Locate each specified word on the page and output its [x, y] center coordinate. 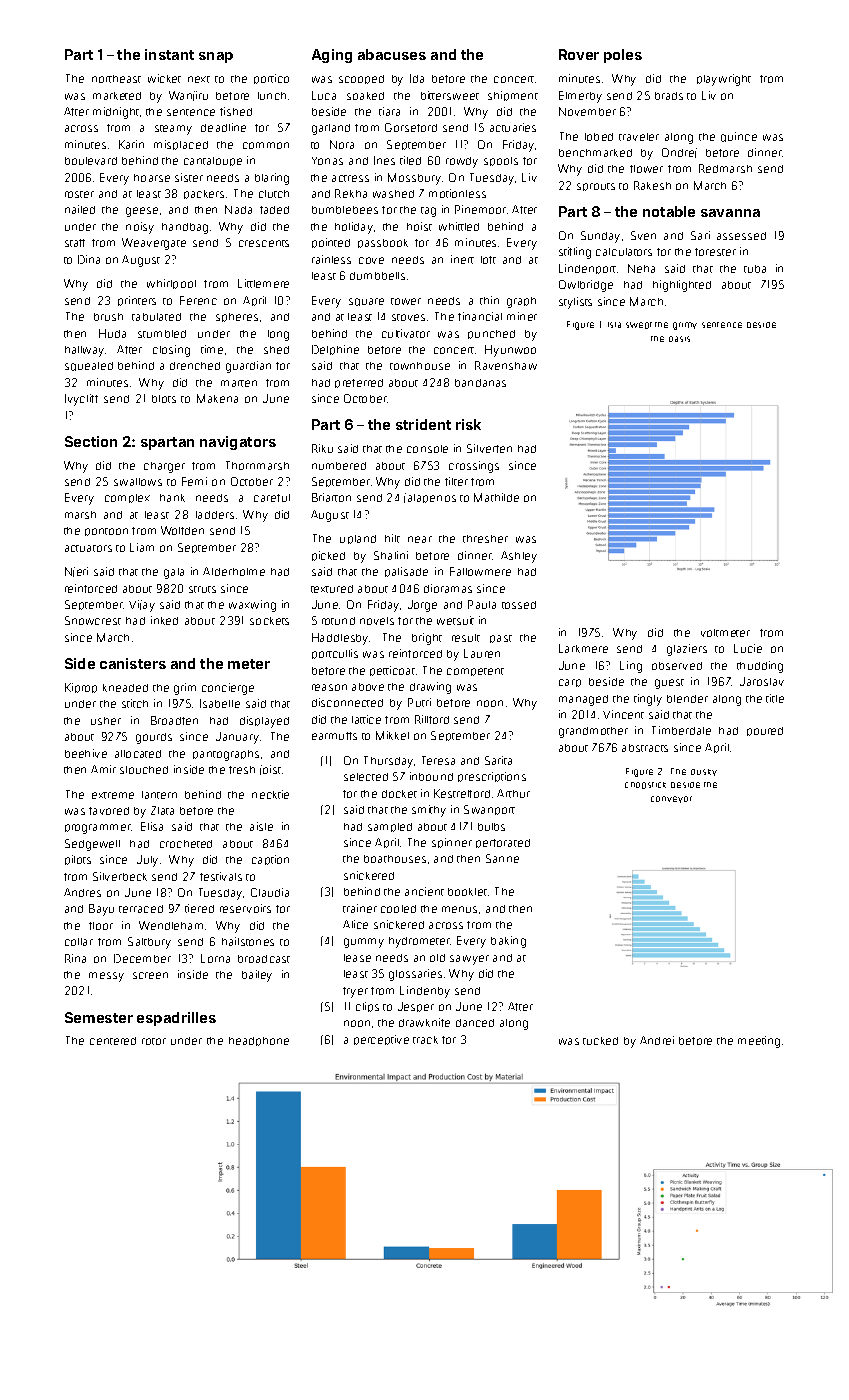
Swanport [489, 810]
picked [328, 556]
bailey [257, 976]
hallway [84, 351]
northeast [116, 79]
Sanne [502, 858]
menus [459, 909]
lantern [159, 795]
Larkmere [583, 648]
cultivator [406, 333]
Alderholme [234, 571]
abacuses [392, 54]
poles [623, 56]
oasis [679, 339]
